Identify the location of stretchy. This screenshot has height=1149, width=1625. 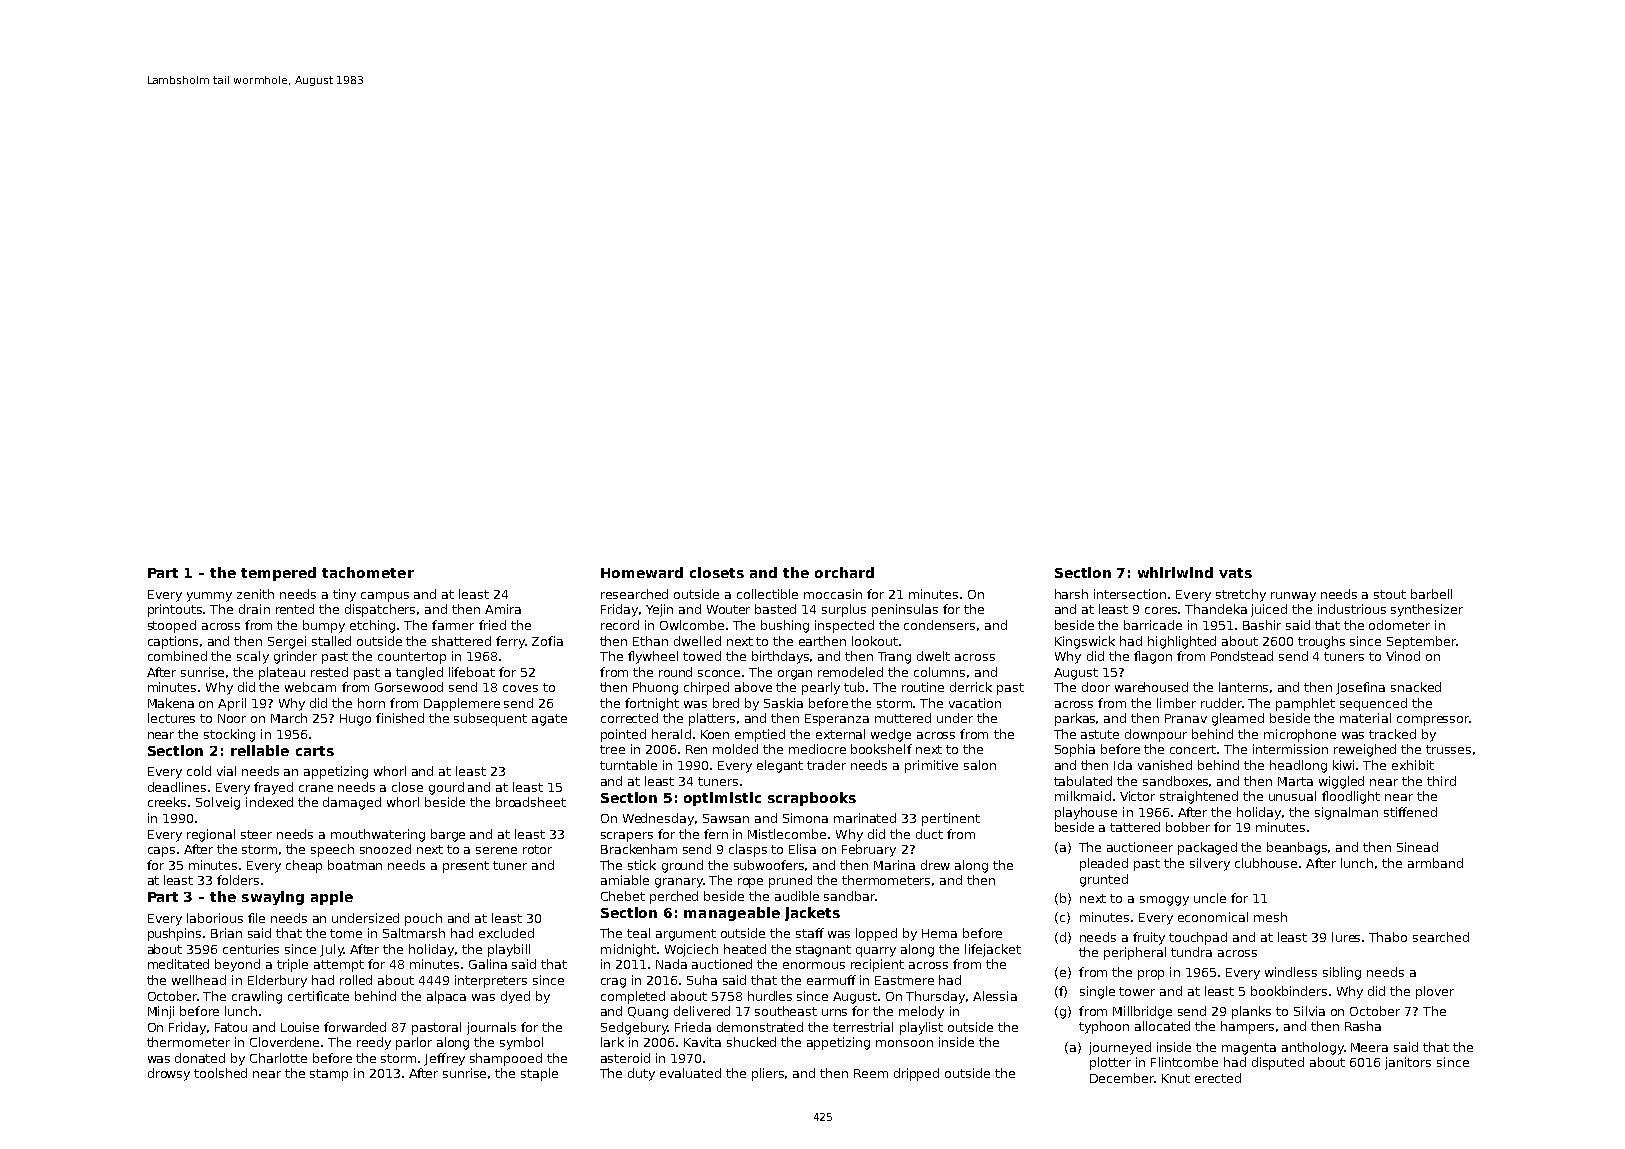
(1241, 595).
